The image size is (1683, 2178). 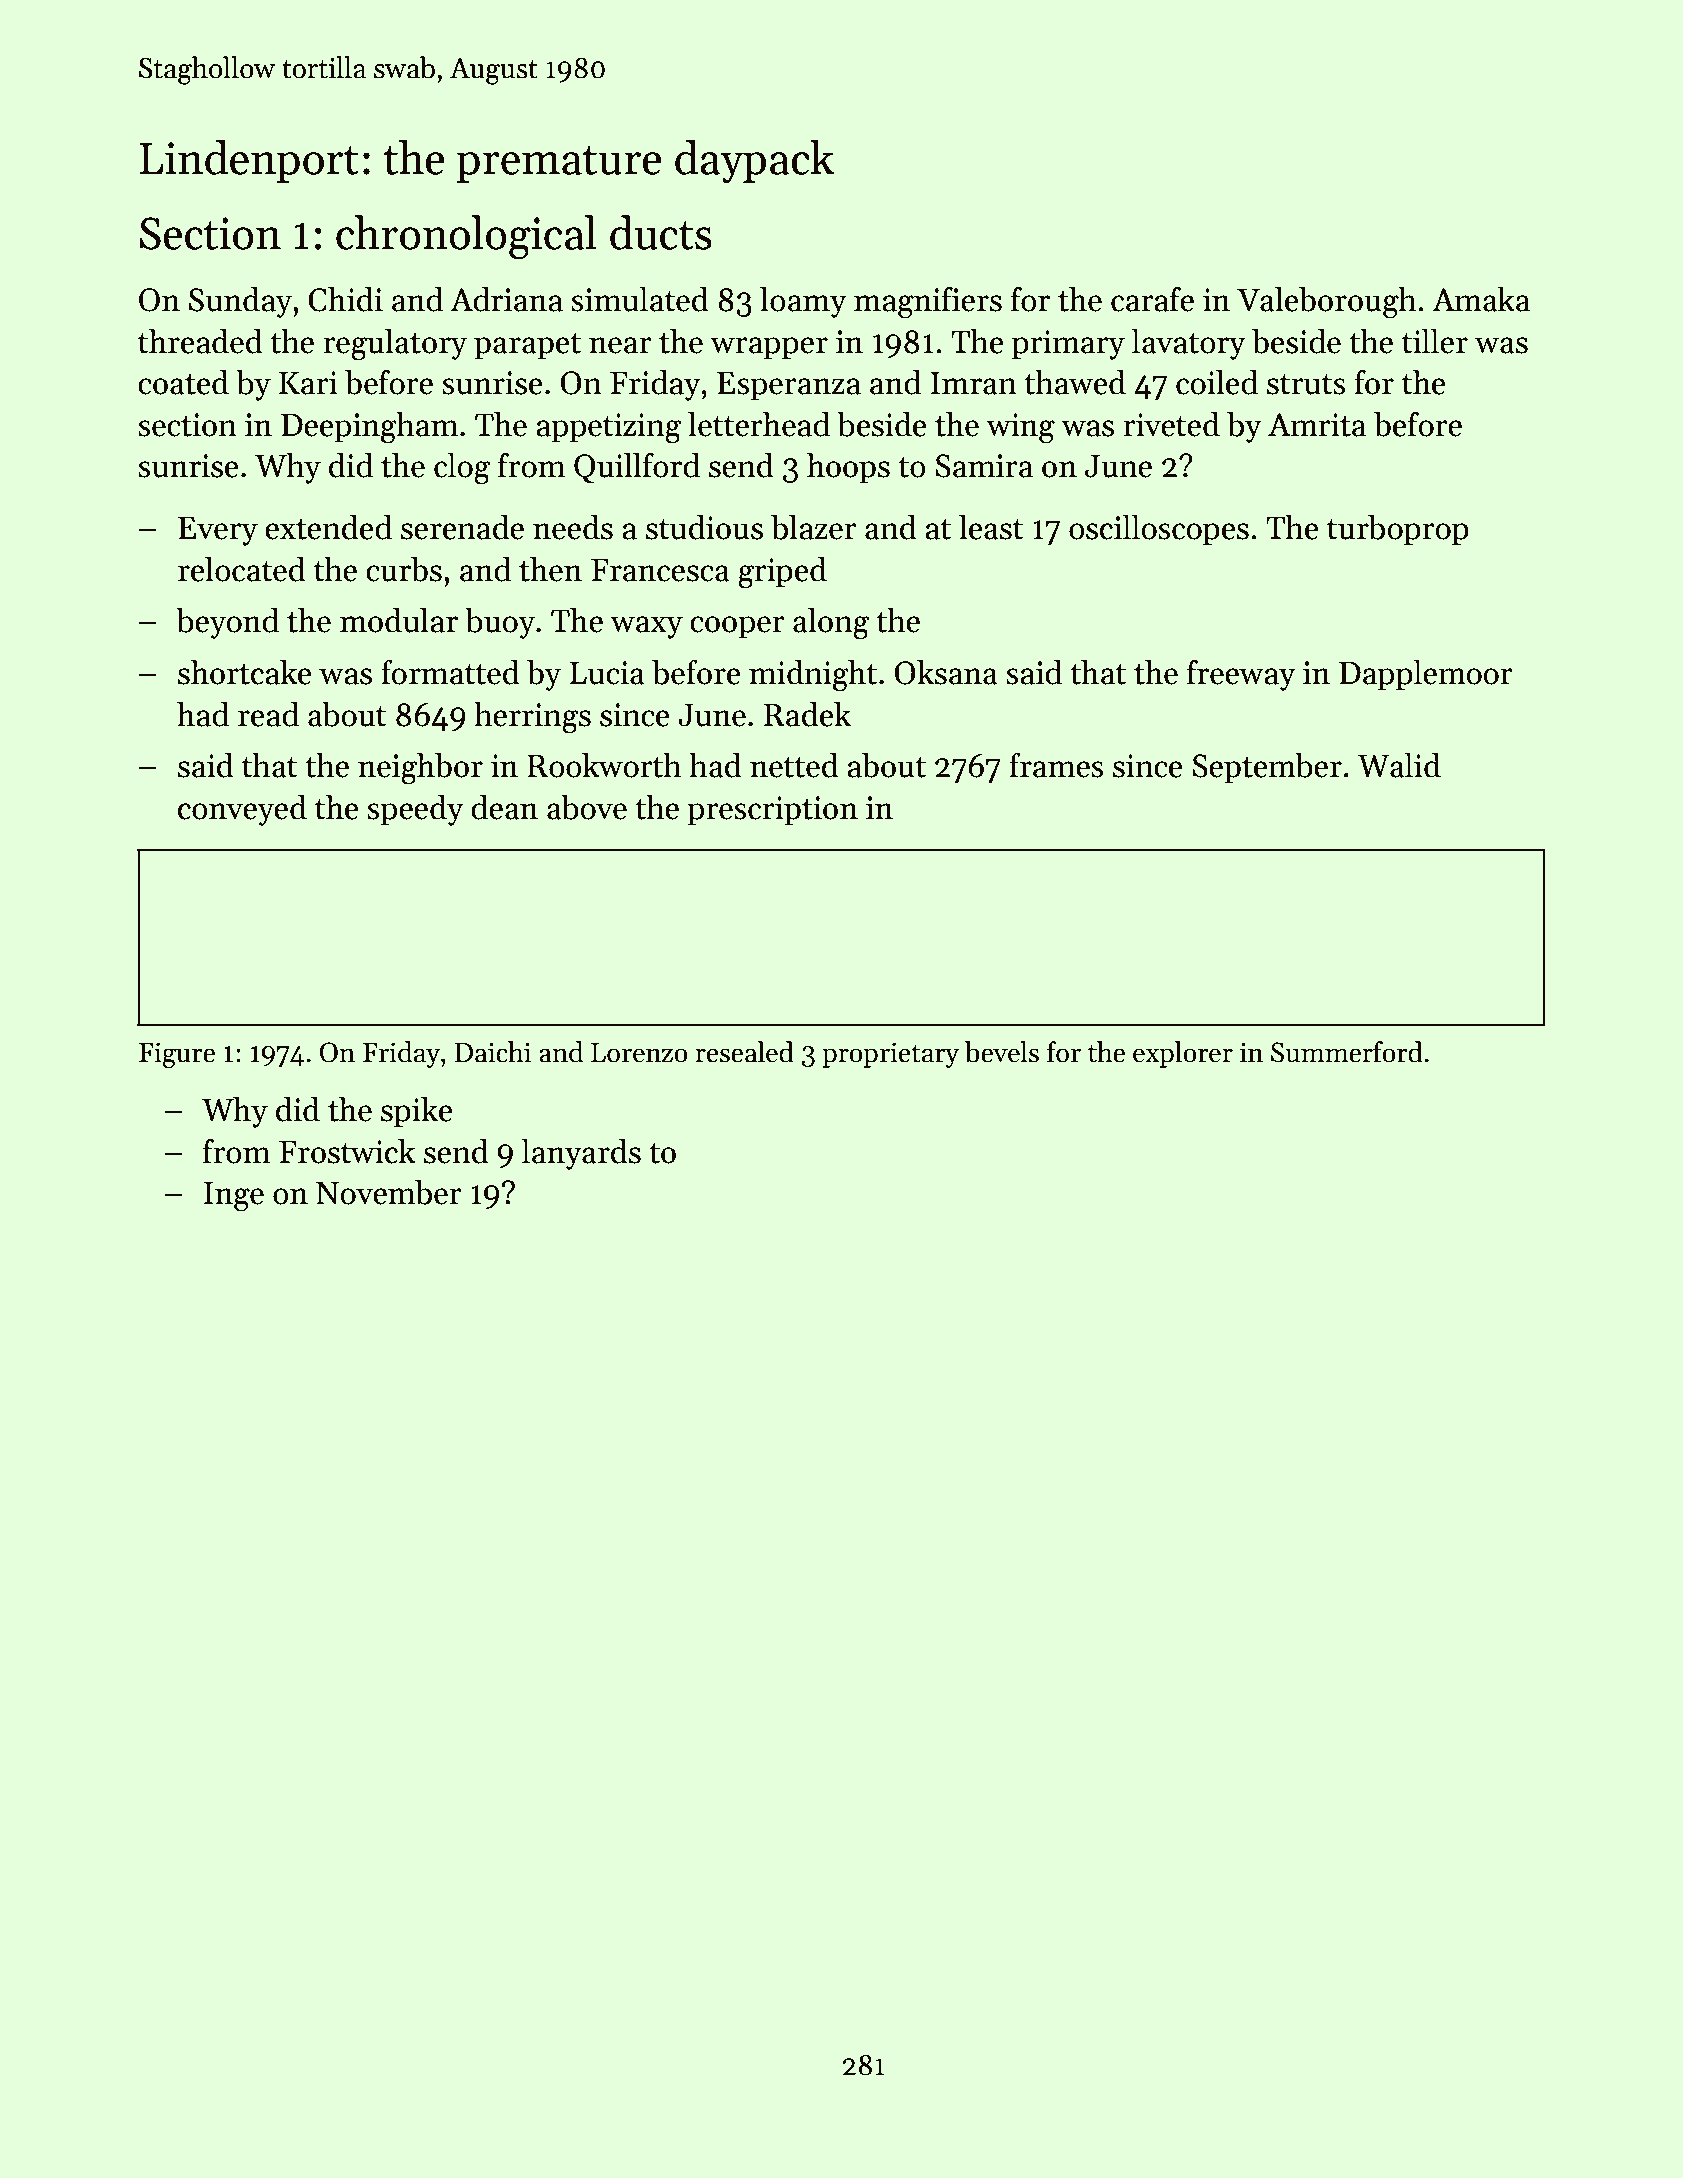 What do you see at coordinates (218, 531) in the screenshot?
I see `Every` at bounding box center [218, 531].
